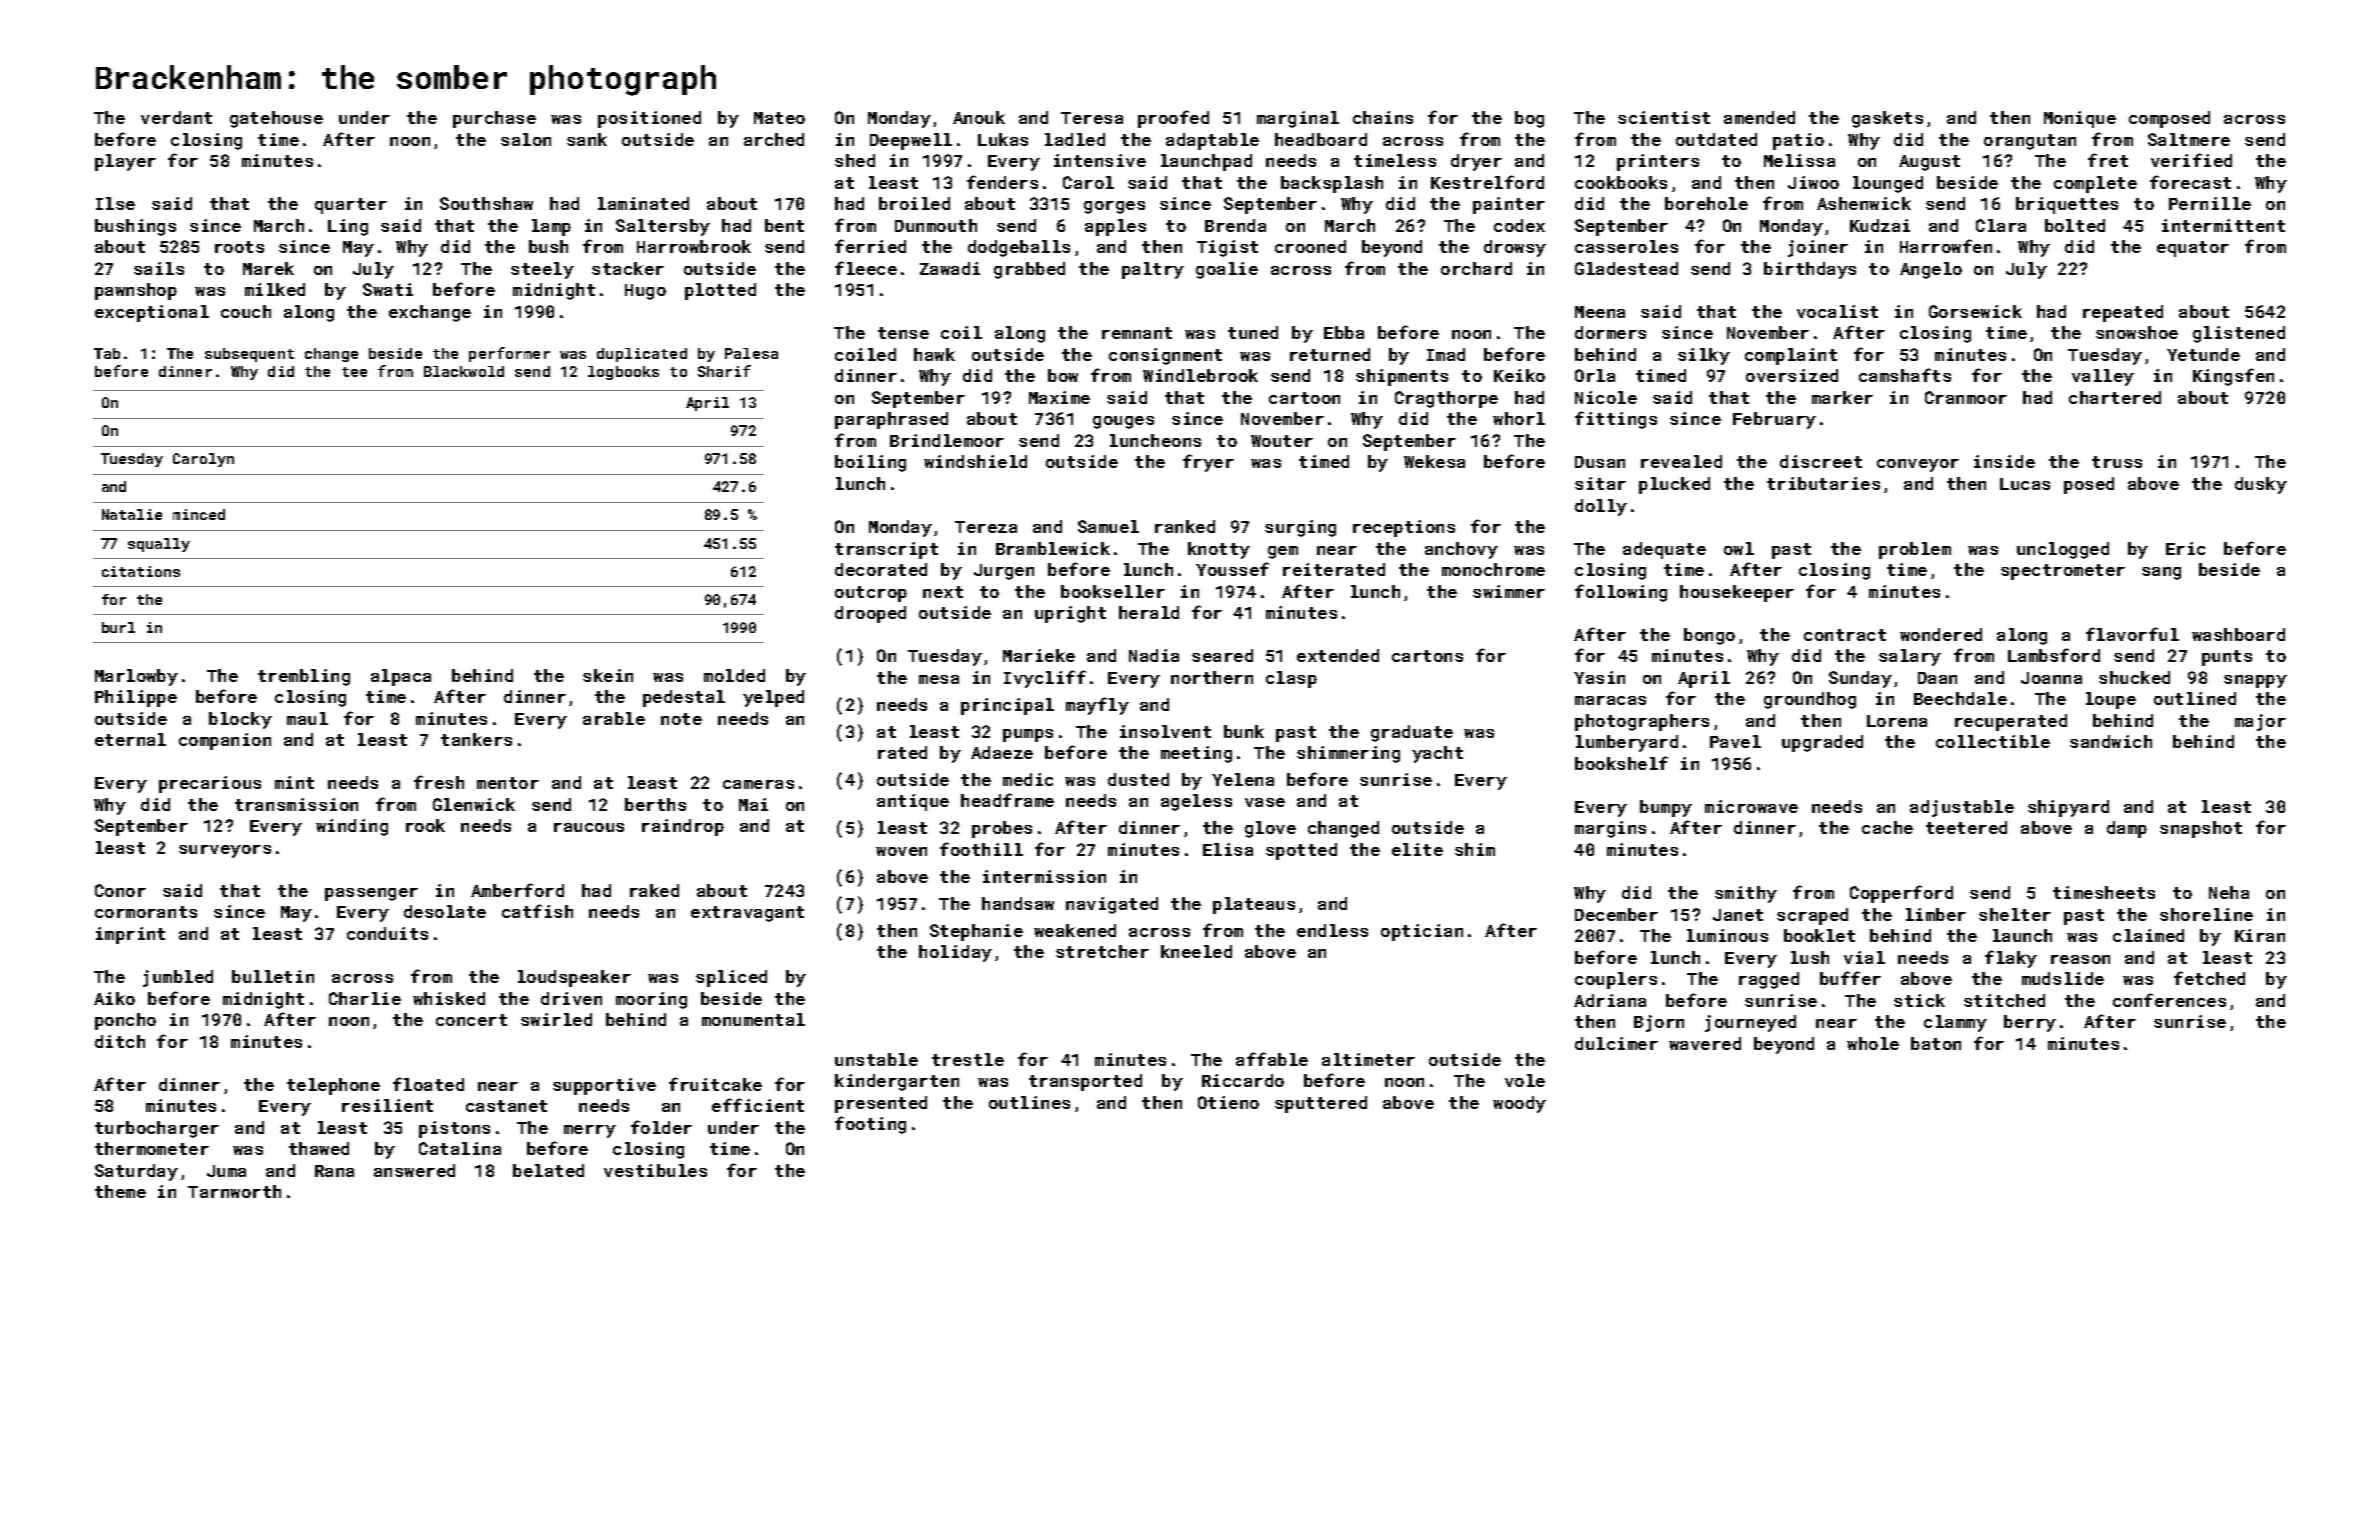 The height and width of the page is (1540, 2380). What do you see at coordinates (1798, 141) in the page?
I see `patio` at bounding box center [1798, 141].
